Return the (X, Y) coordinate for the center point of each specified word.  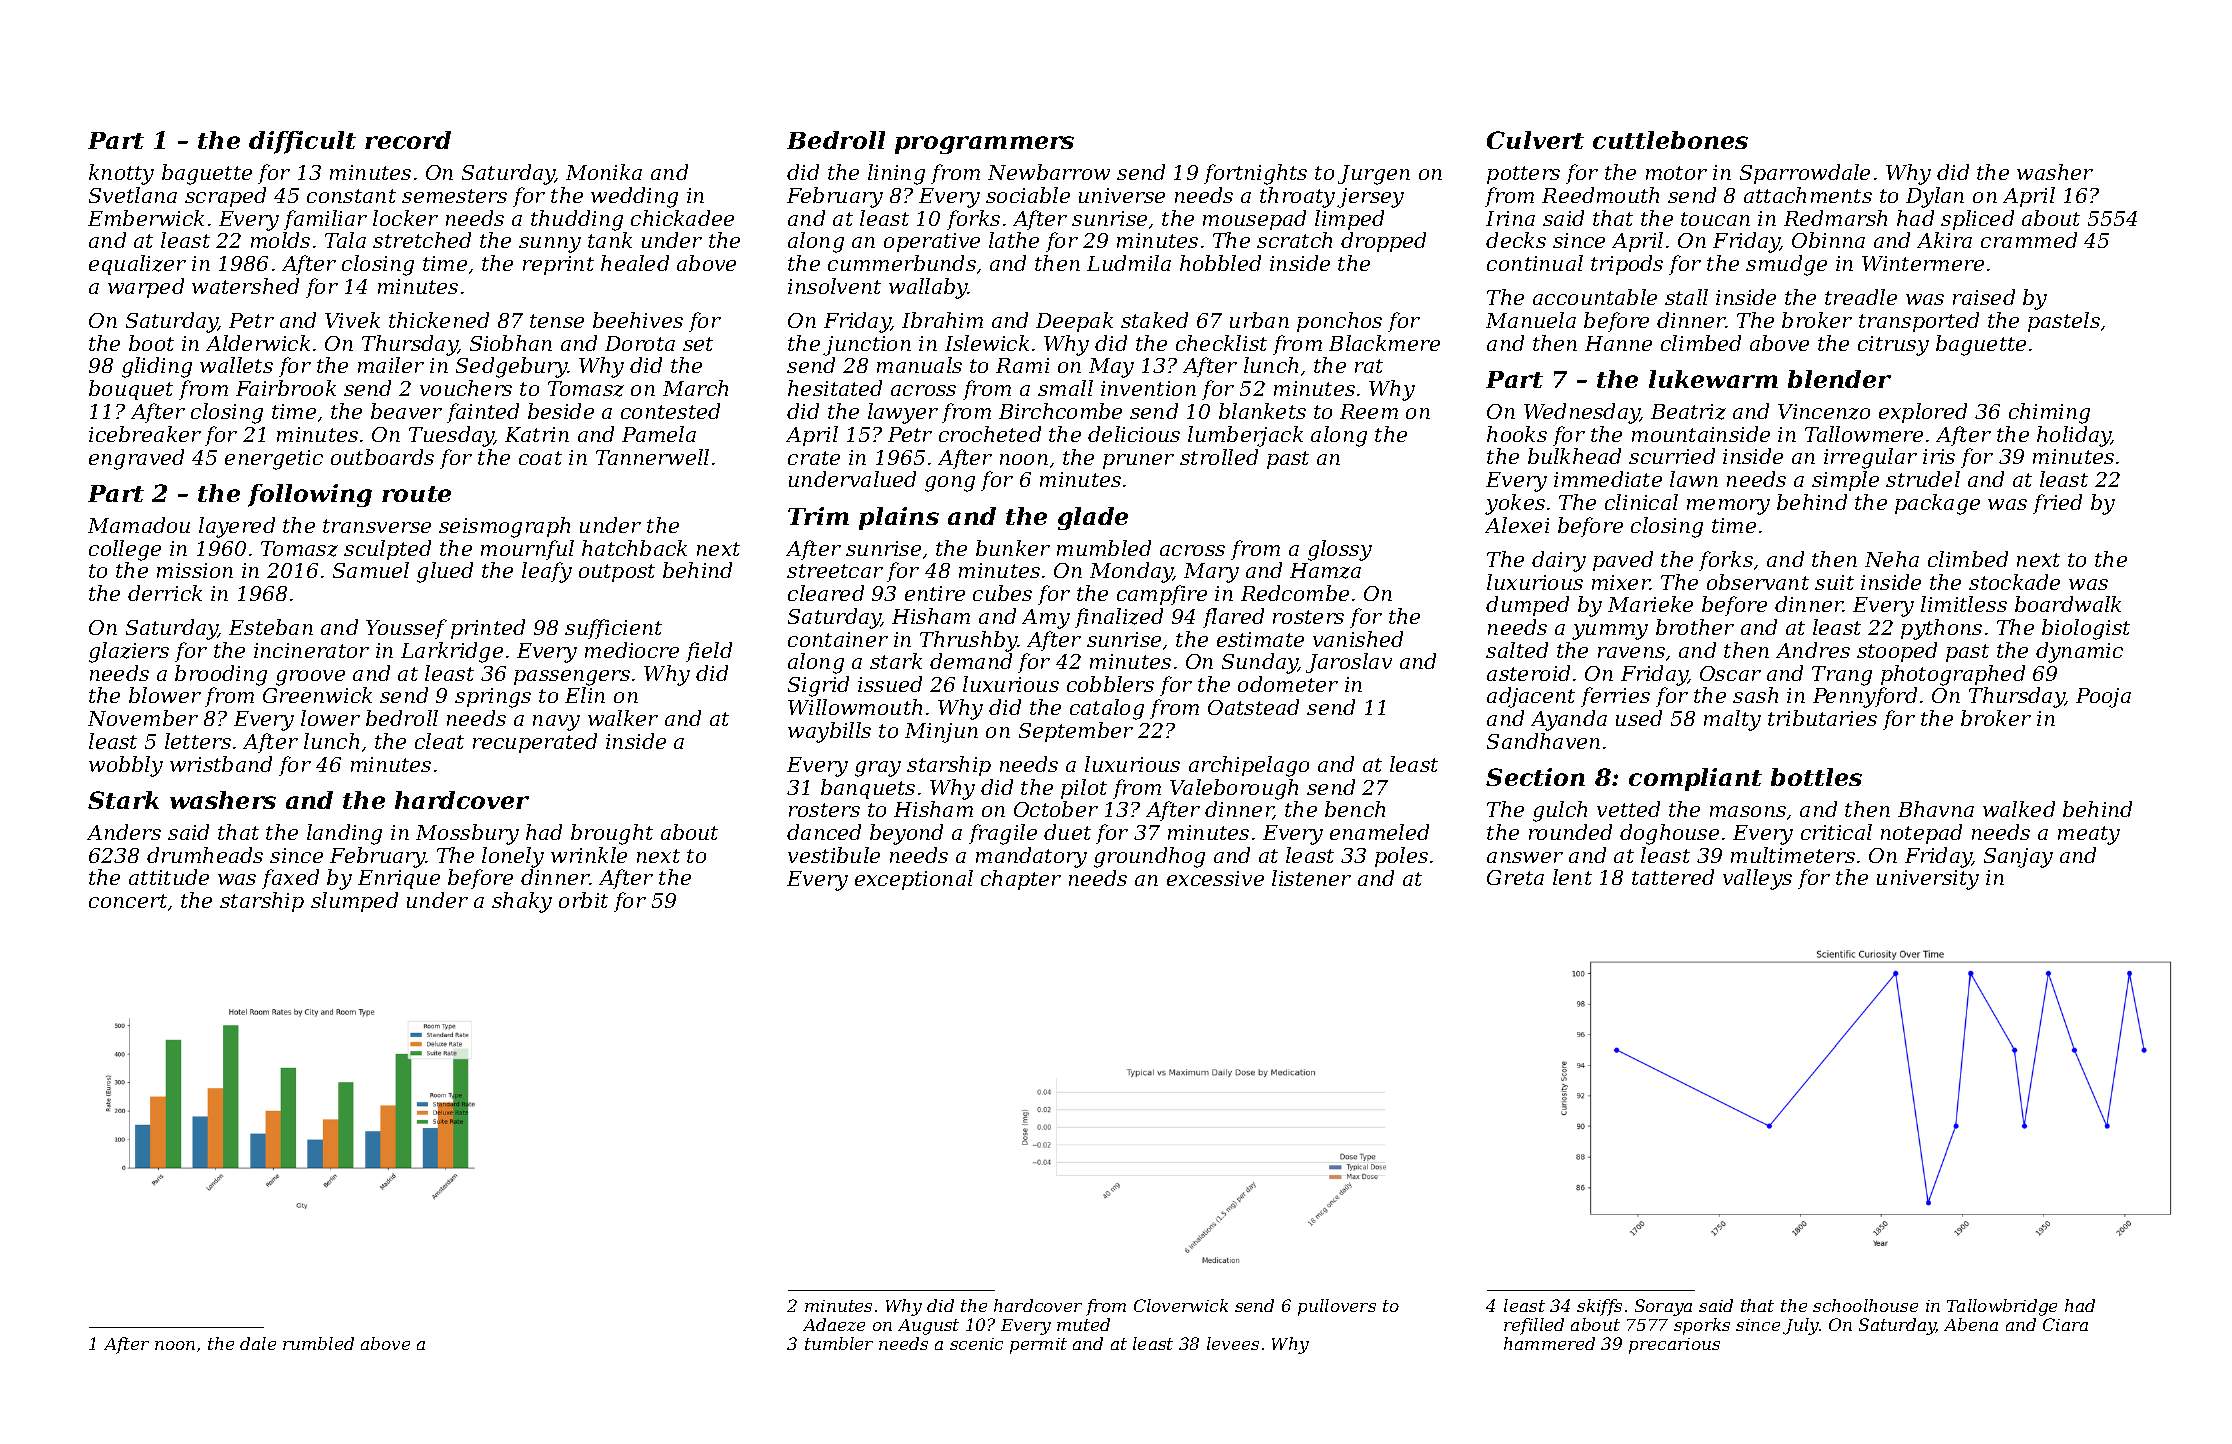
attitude (169, 877)
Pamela (659, 434)
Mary (1211, 573)
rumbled (318, 1343)
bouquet (131, 390)
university (1928, 880)
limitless (1964, 604)
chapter (1021, 880)
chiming (2049, 413)
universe (1122, 195)
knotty (121, 174)
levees (1233, 1343)
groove (310, 678)
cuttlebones (1670, 140)
